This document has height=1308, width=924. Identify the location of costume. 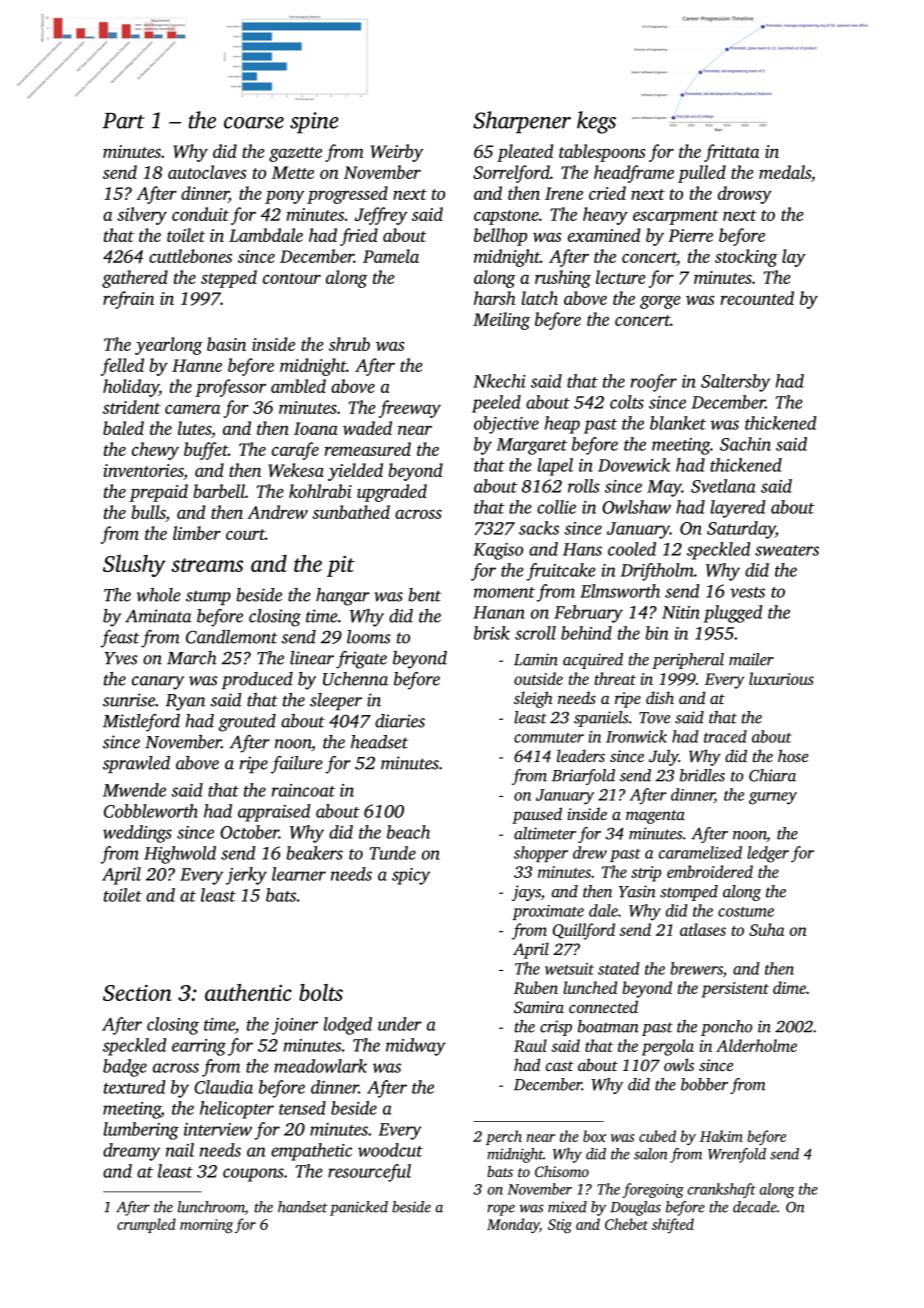
(746, 912).
